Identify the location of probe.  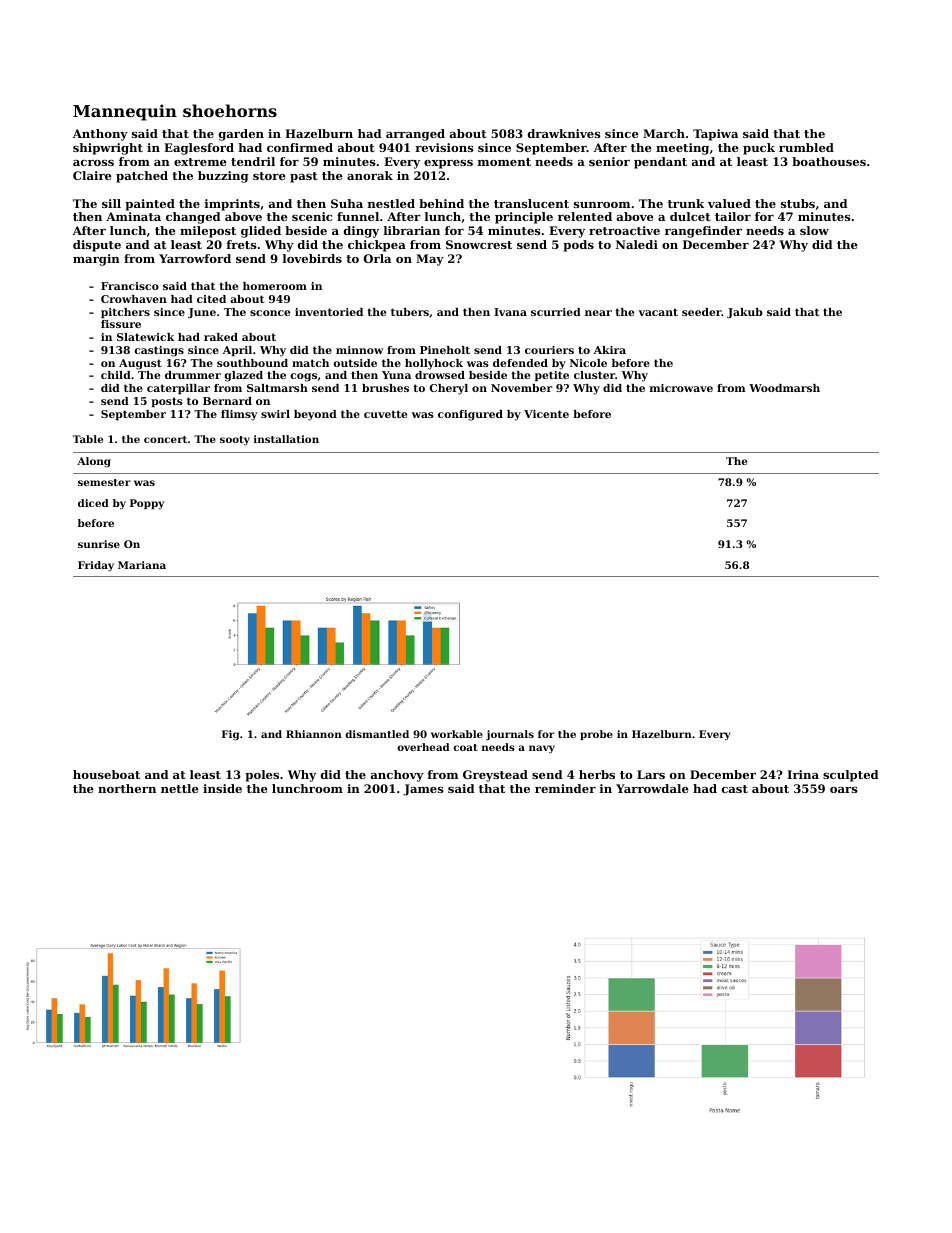
(596, 735).
